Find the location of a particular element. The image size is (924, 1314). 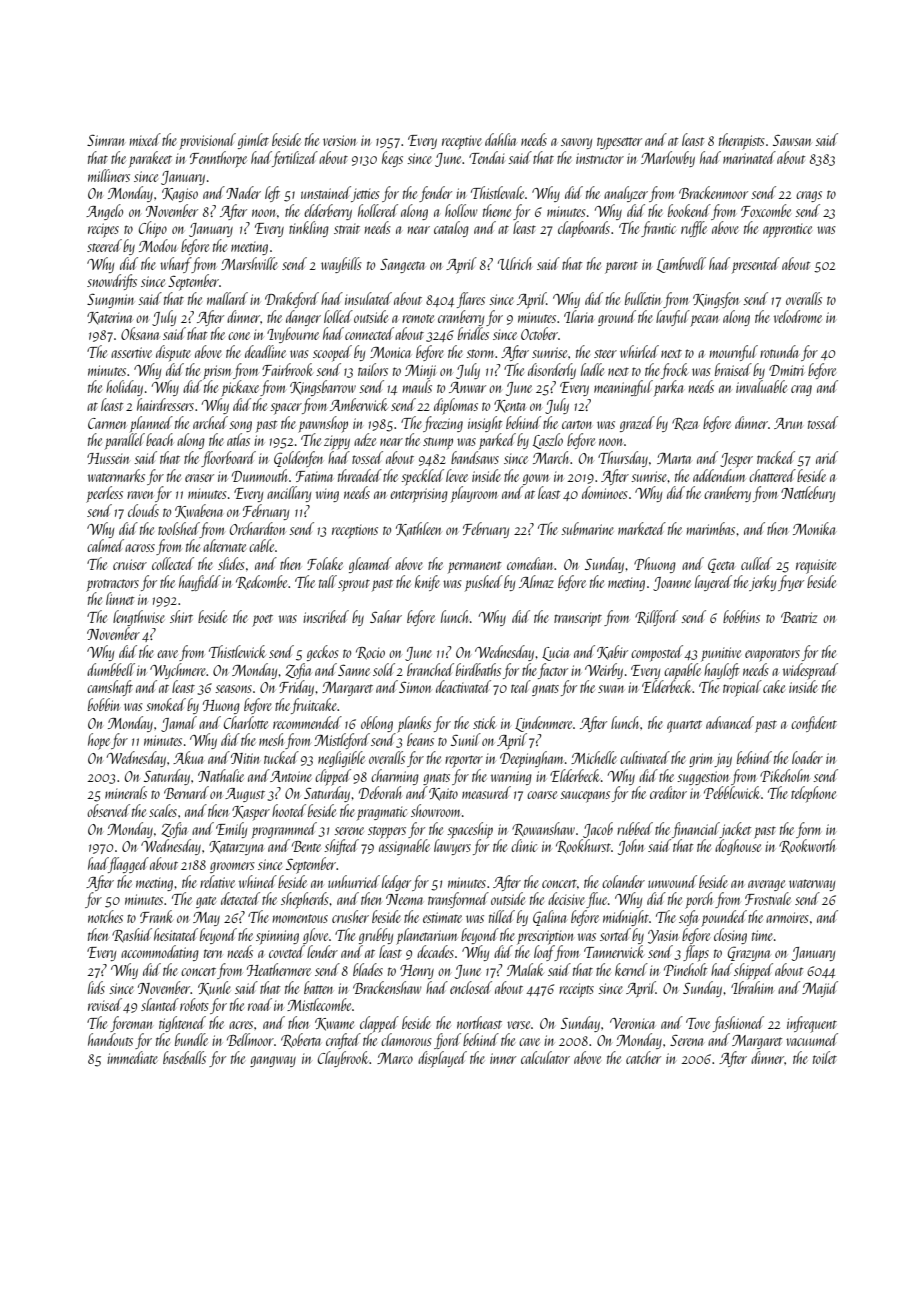

marimbas is located at coordinates (711, 528).
